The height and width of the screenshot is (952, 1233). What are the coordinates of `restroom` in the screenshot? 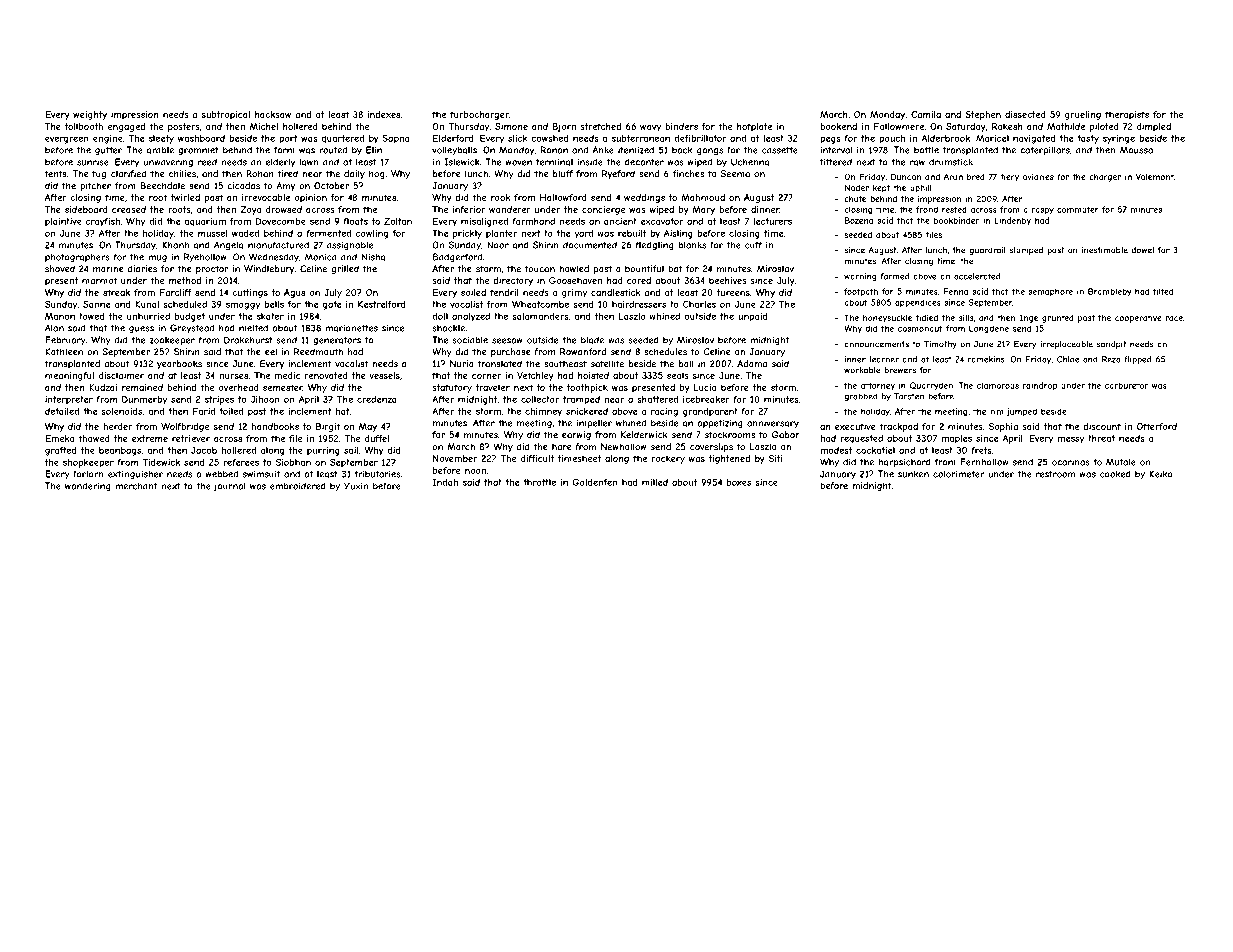 It's located at (1055, 474).
